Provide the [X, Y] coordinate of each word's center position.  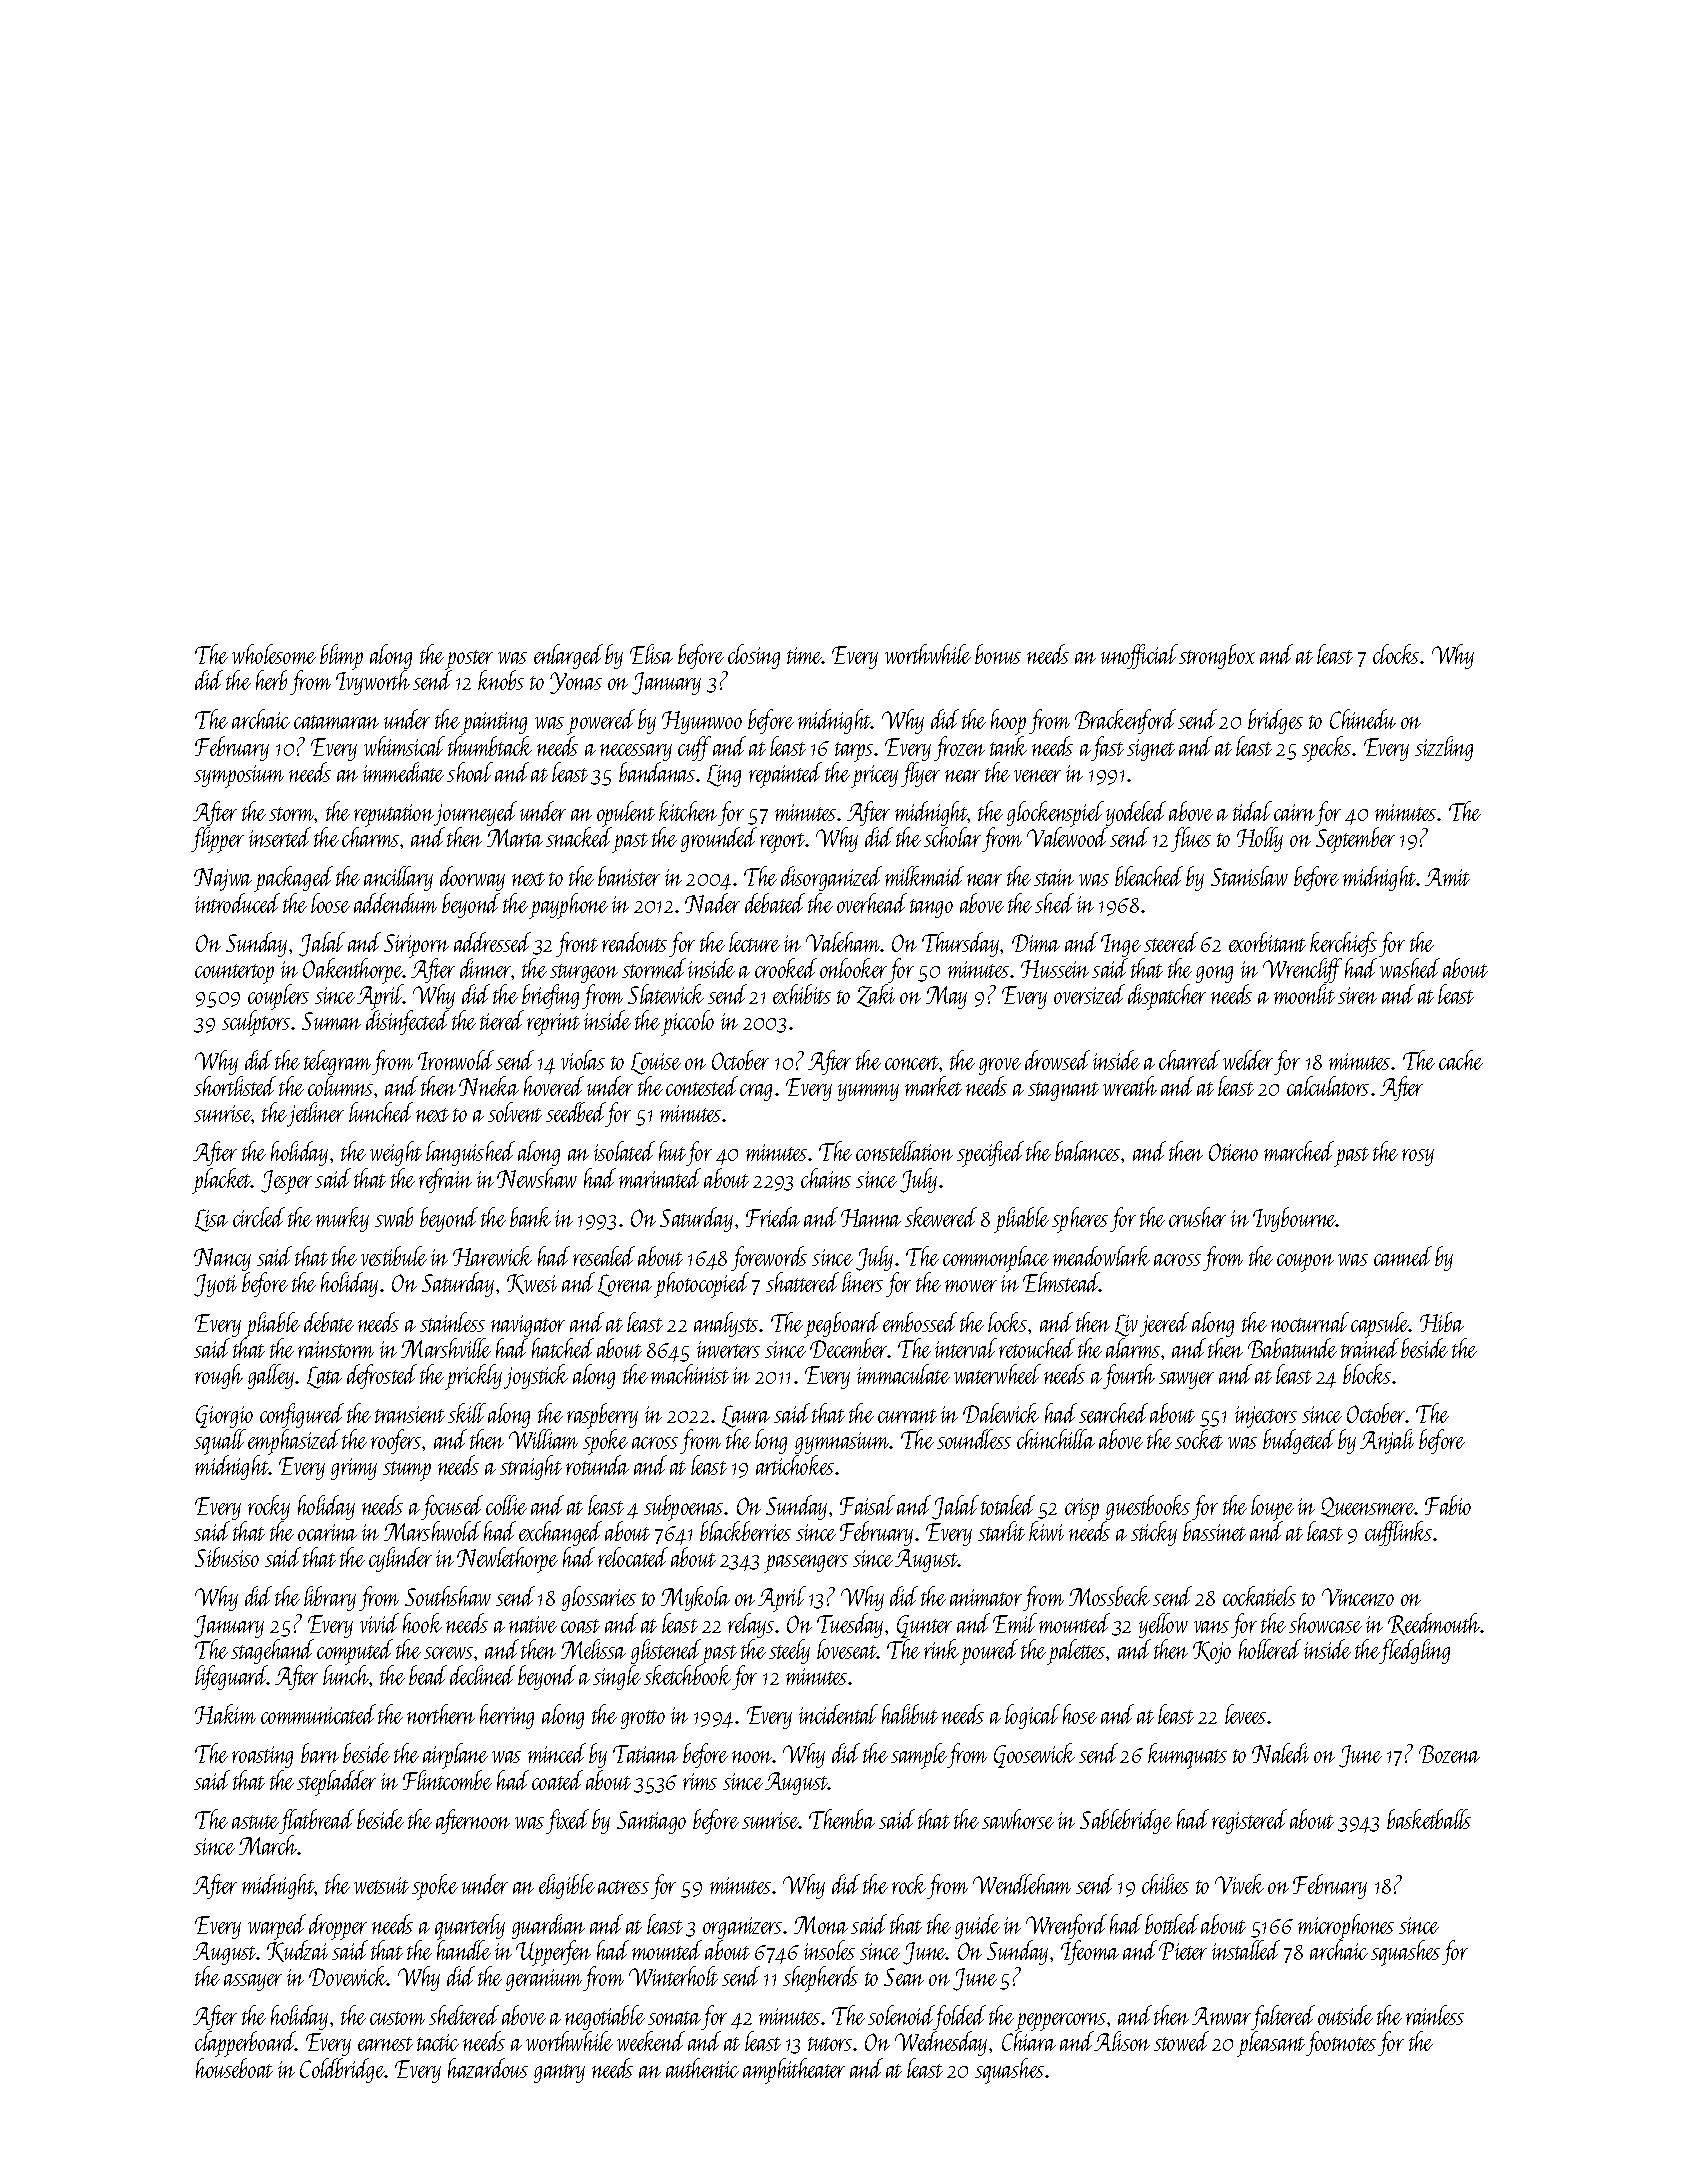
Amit [1447, 877]
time [804, 655]
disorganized [831, 878]
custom [397, 2018]
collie [506, 1505]
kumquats [1187, 1756]
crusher [1197, 1217]
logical [1032, 1716]
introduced [237, 903]
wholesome [274, 654]
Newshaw [537, 1178]
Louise [656, 1063]
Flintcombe [447, 1780]
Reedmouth [1434, 1624]
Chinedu [1363, 719]
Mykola [695, 1598]
